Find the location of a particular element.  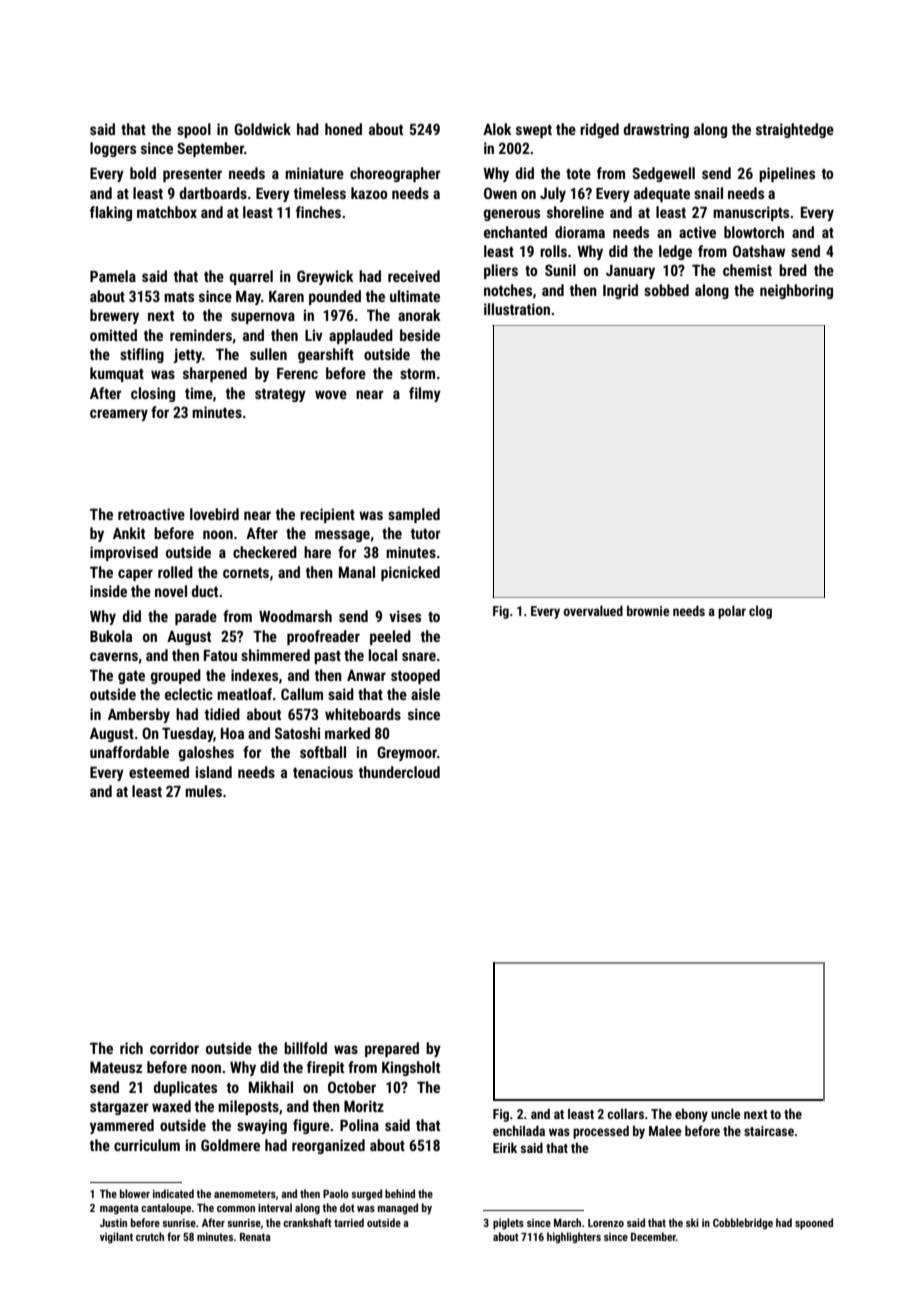

dartboards is located at coordinates (213, 193).
